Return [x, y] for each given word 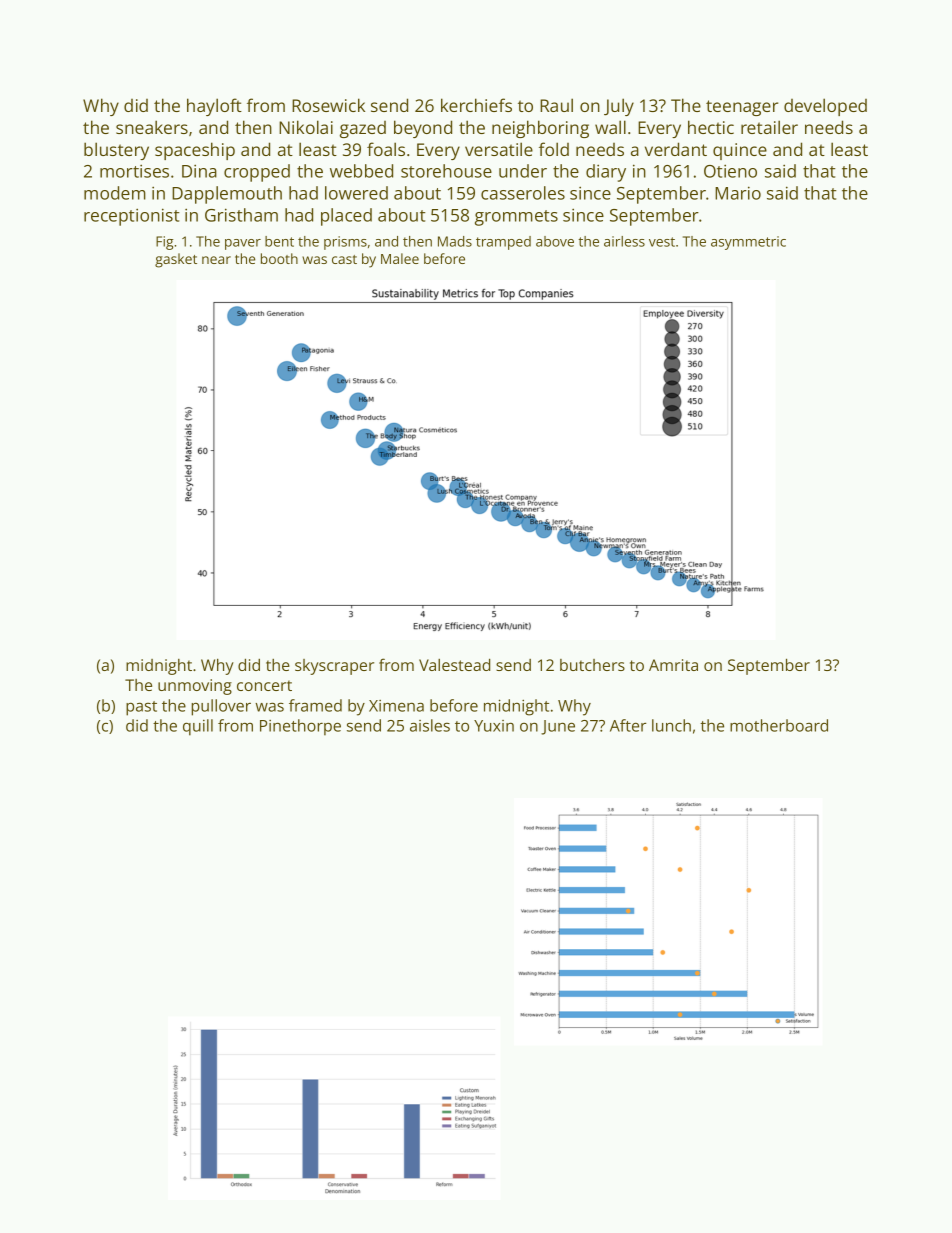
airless [624, 241]
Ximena [396, 706]
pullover [221, 707]
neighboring [540, 129]
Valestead [454, 665]
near [216, 260]
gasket [176, 260]
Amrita [673, 665]
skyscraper [334, 667]
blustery [116, 151]
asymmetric [748, 243]
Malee [400, 258]
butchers [592, 665]
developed [825, 107]
